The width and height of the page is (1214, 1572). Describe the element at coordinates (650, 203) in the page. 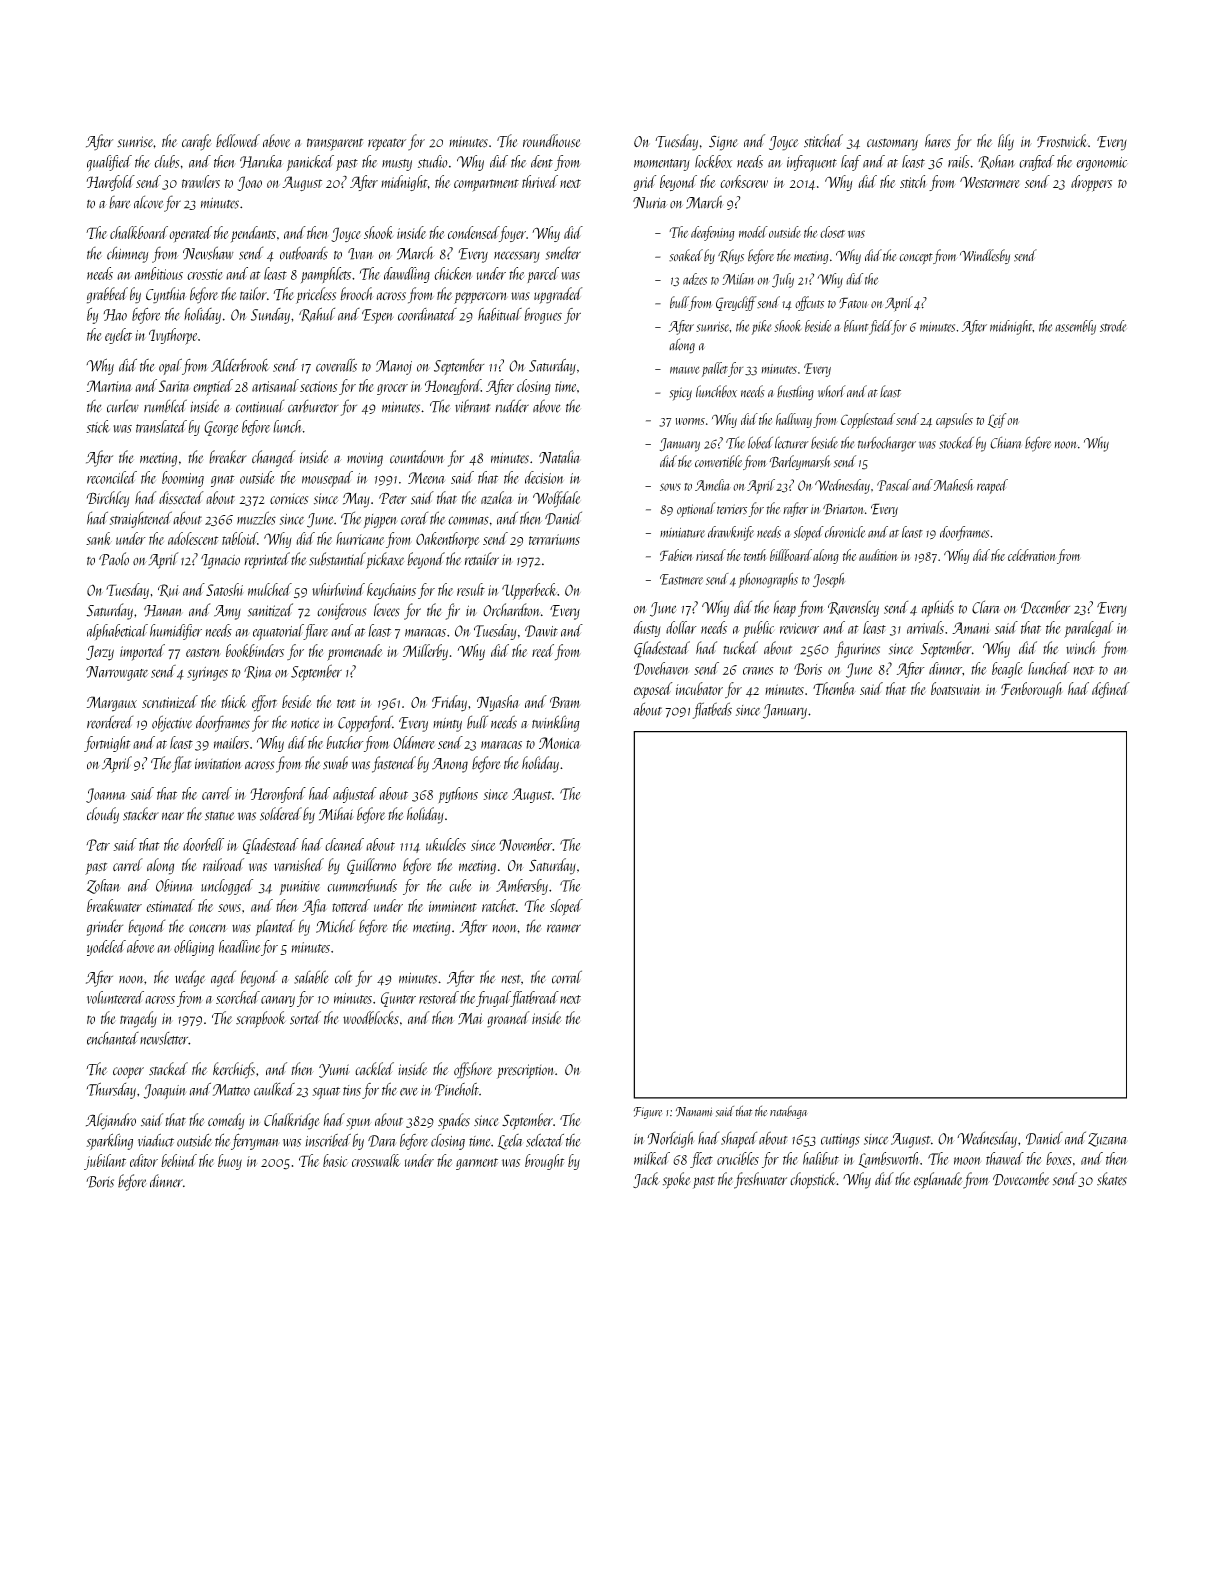

I see `Nuria` at that location.
